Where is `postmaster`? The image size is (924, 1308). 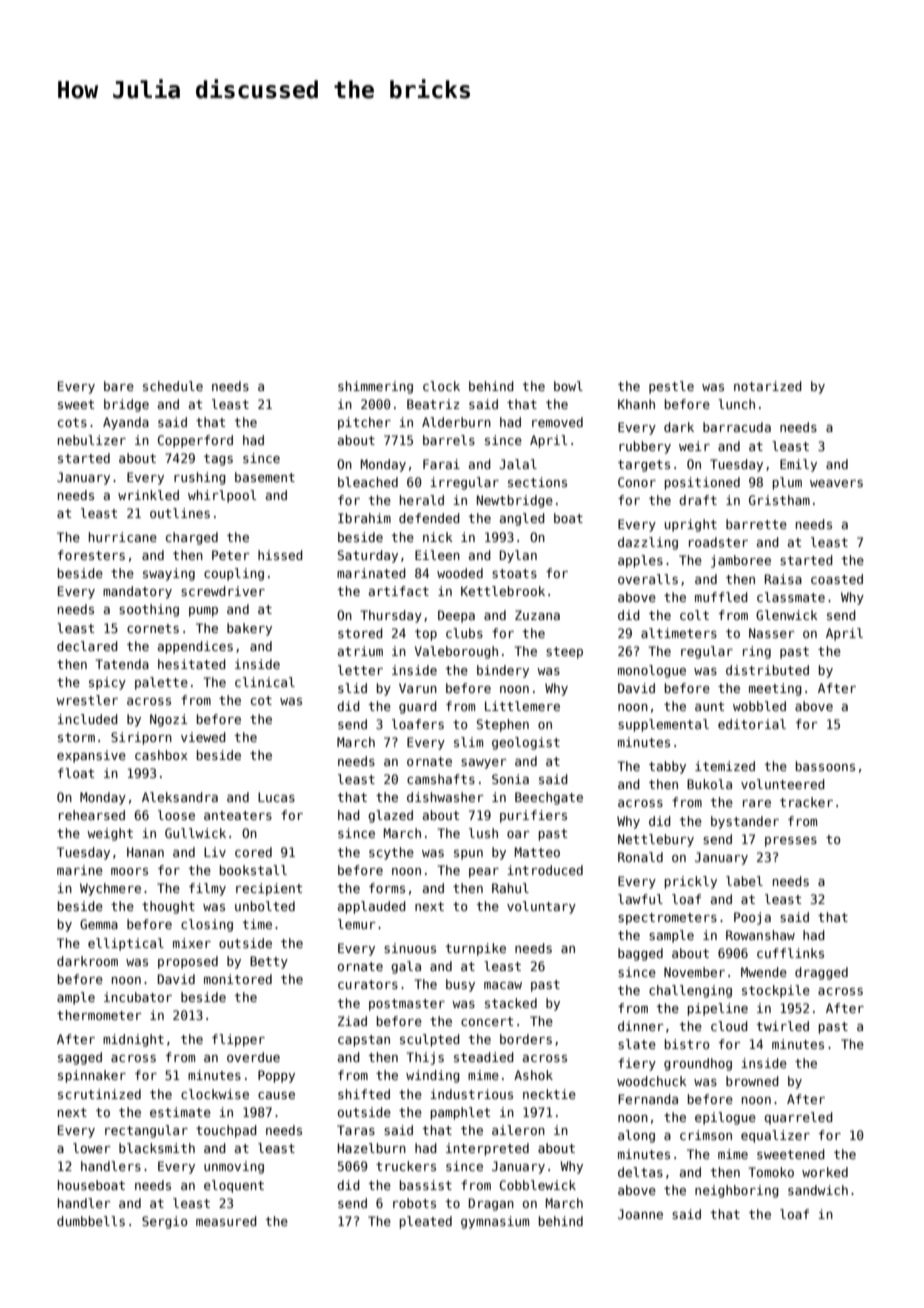
postmaster is located at coordinates (407, 1005).
